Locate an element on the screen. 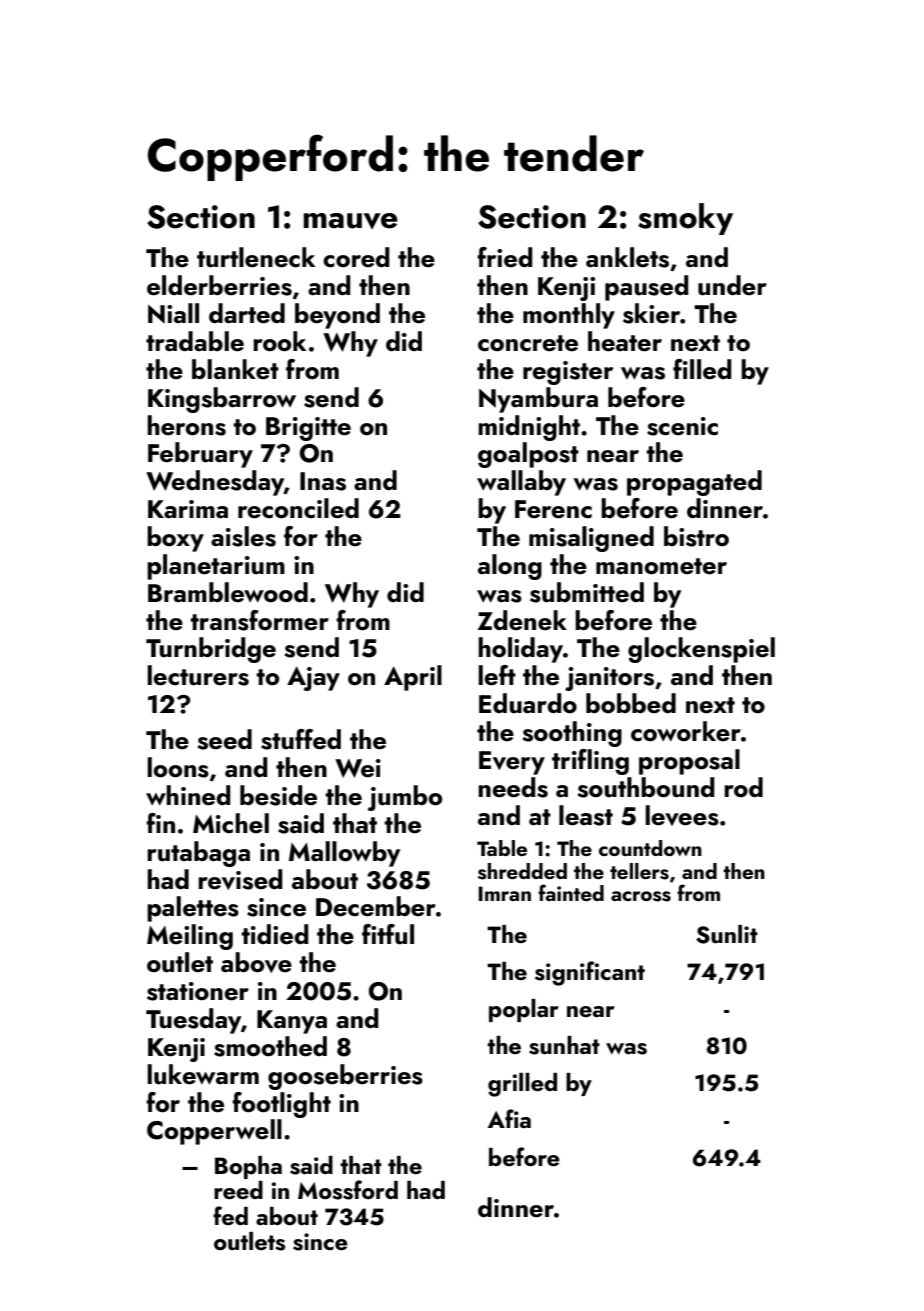  rod is located at coordinates (743, 787).
